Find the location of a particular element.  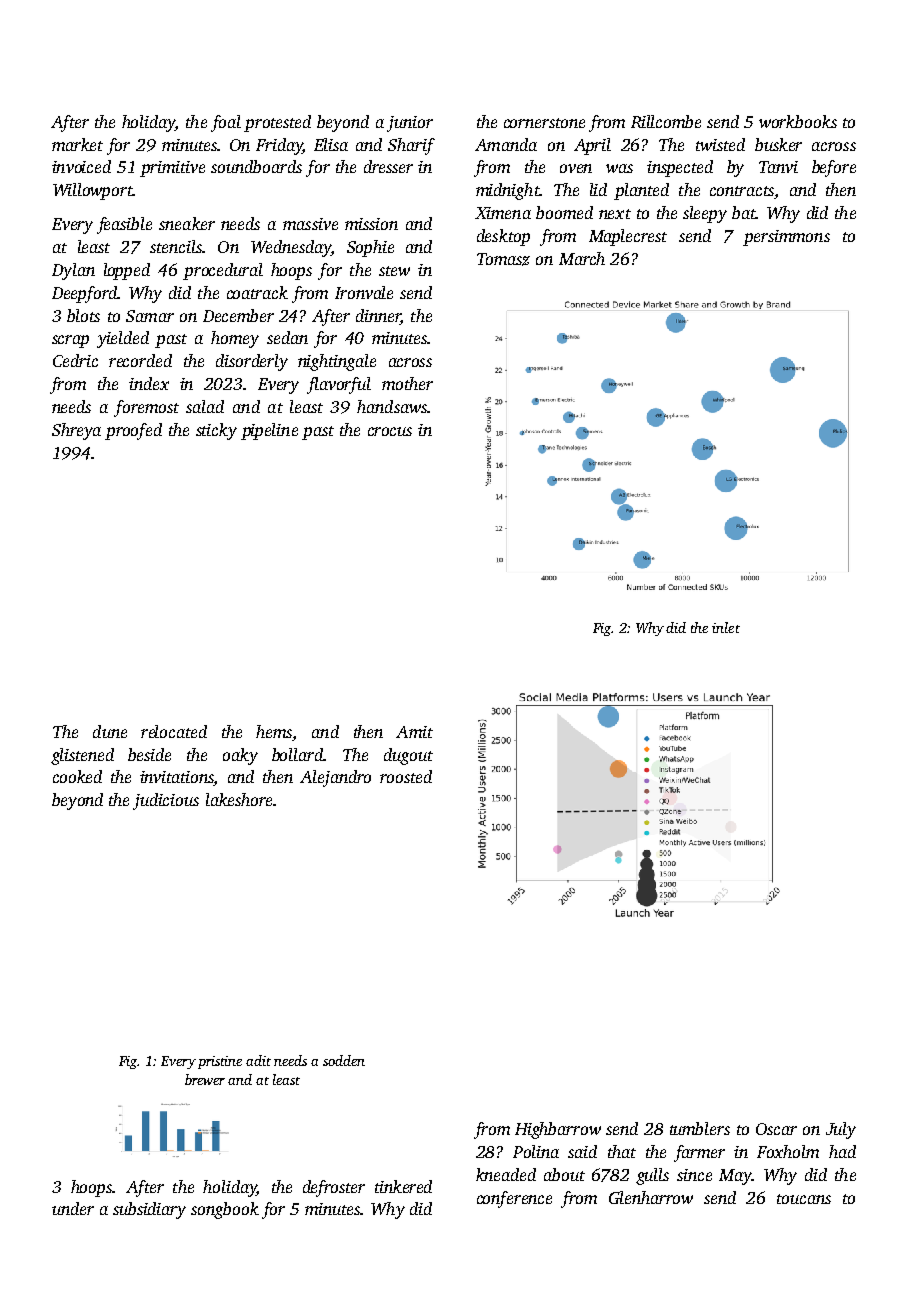

Shreya is located at coordinates (76, 431).
